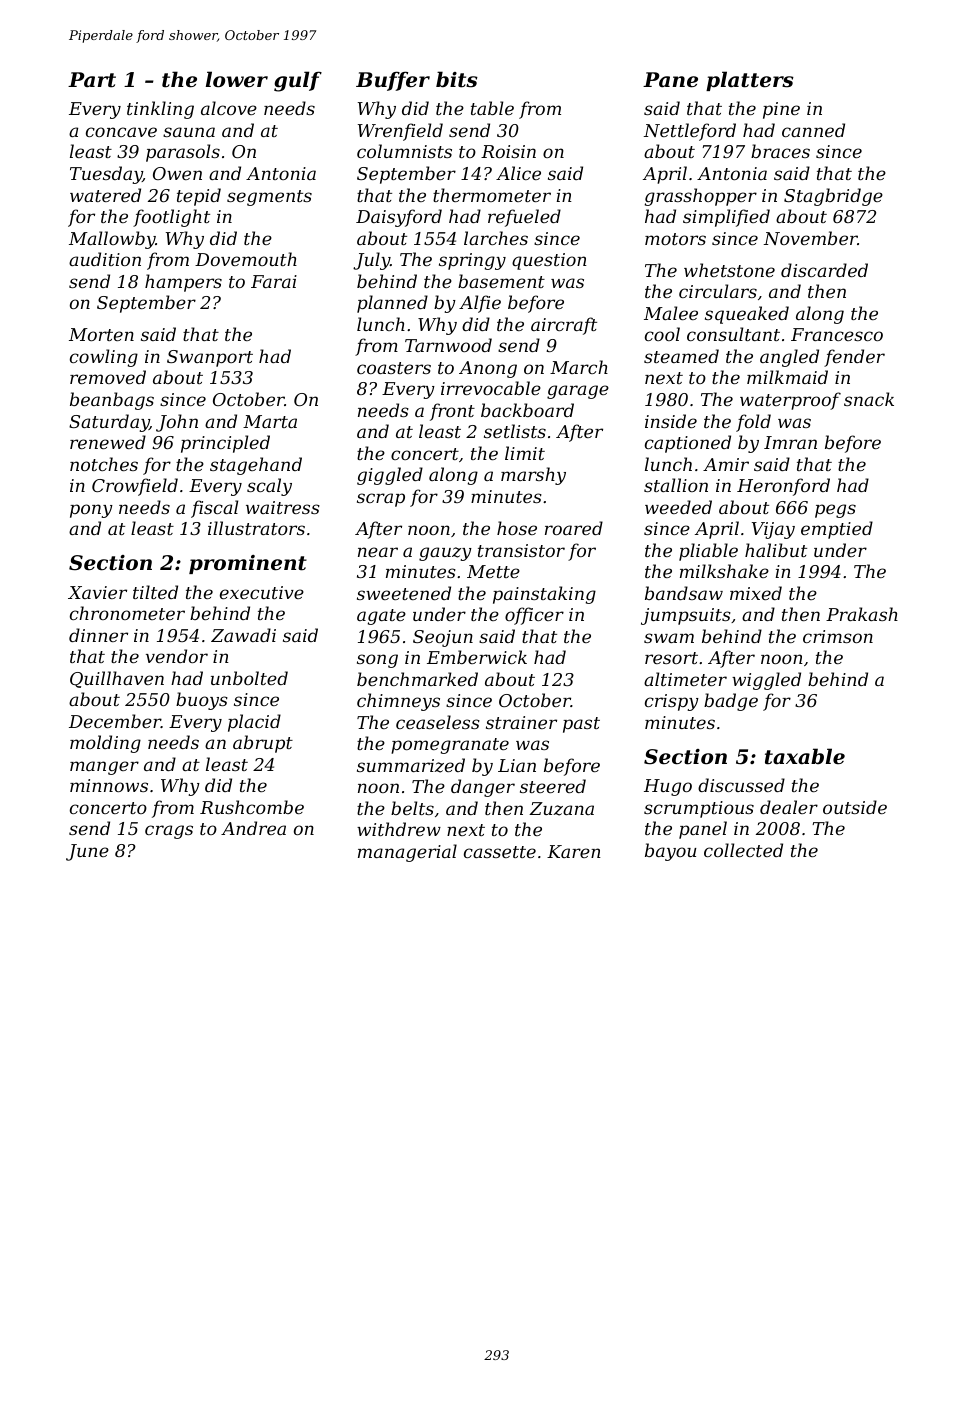 The image size is (969, 1404). I want to click on steamed, so click(681, 356).
